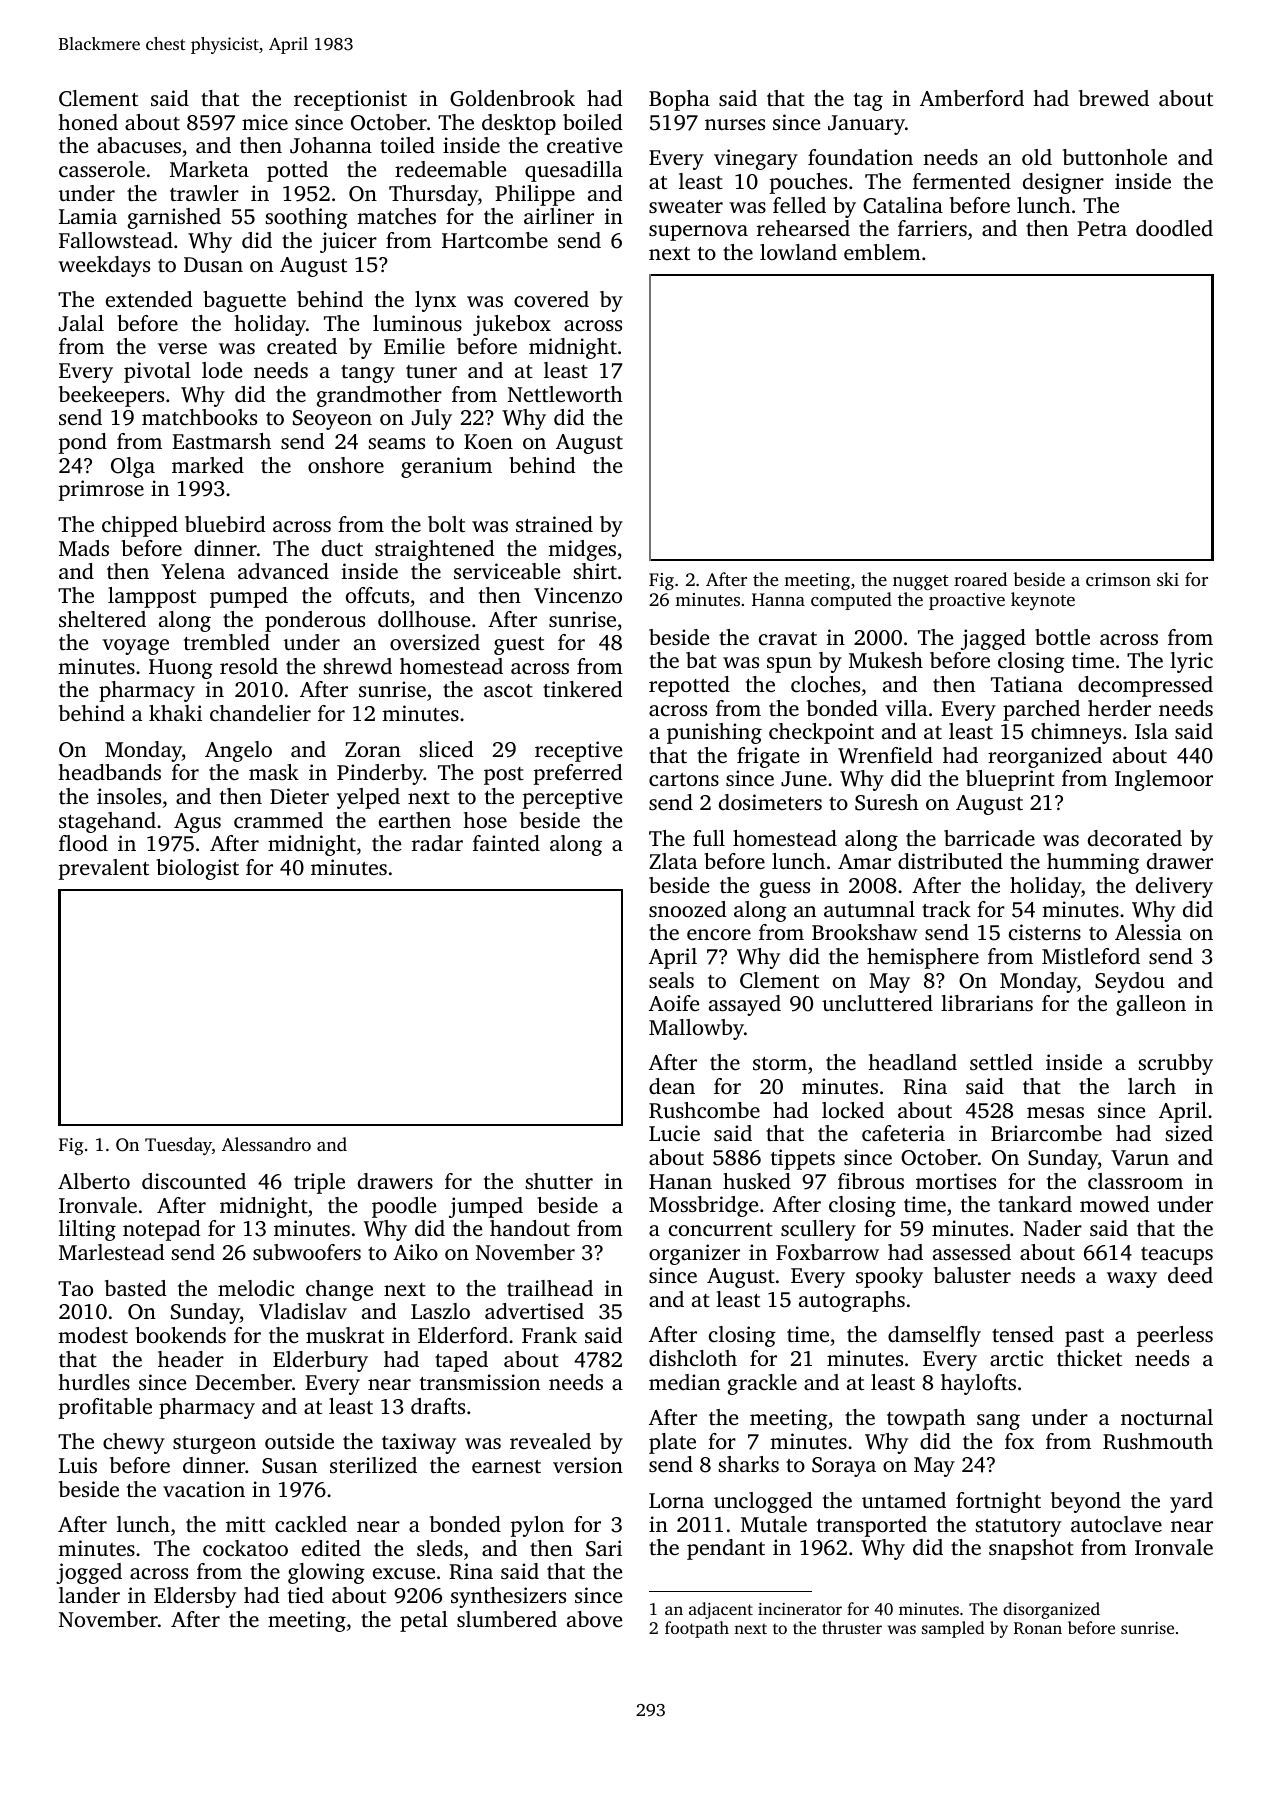 The width and height of the screenshot is (1272, 1799). I want to click on Laszlo, so click(440, 1311).
